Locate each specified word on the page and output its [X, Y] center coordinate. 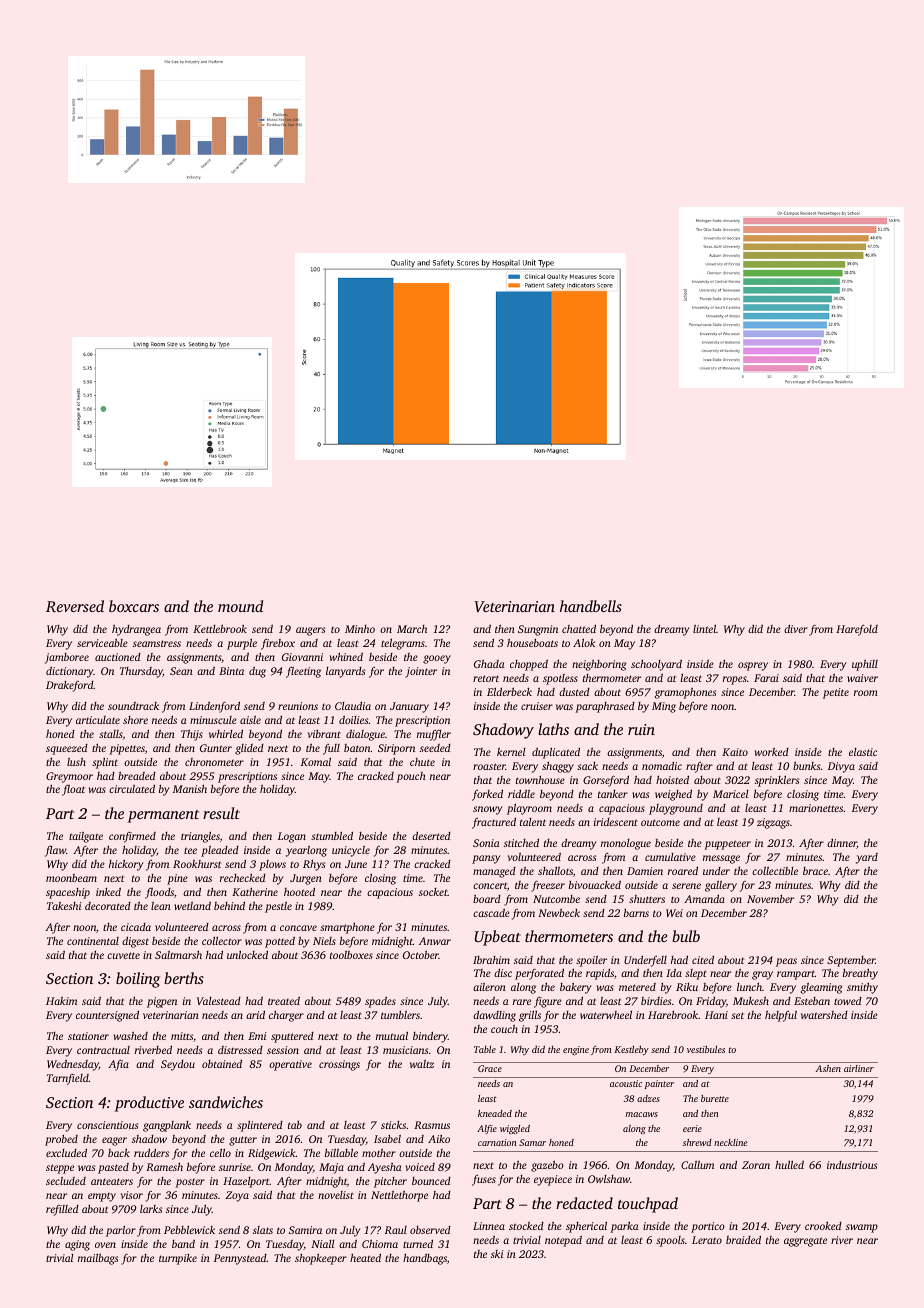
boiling [138, 980]
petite [836, 693]
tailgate [86, 837]
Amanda [704, 899]
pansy [486, 859]
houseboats [532, 642]
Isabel [387, 1139]
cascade [491, 912]
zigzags [773, 823]
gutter [243, 1141]
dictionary [70, 672]
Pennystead [240, 1259]
